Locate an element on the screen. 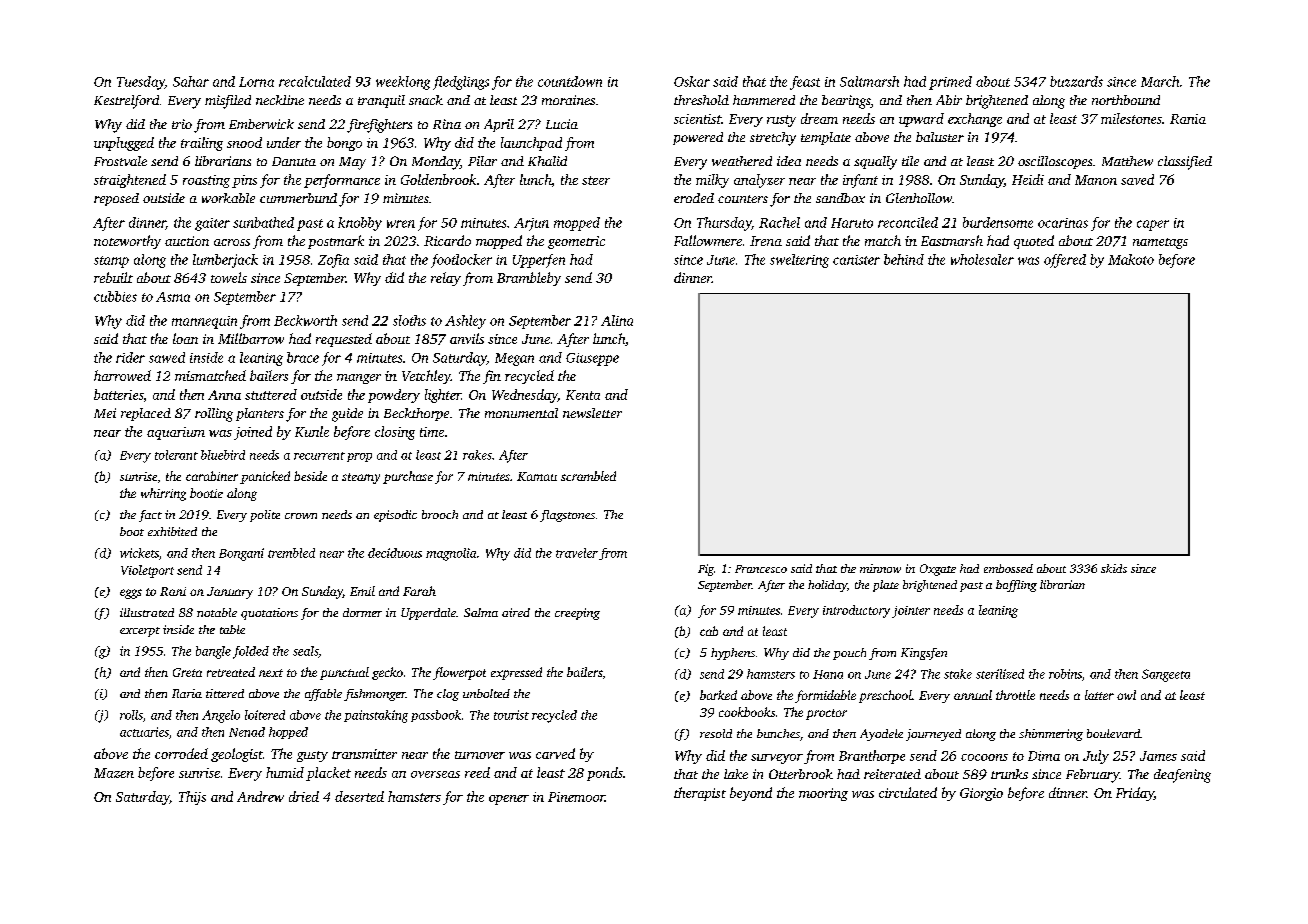 This screenshot has height=924, width=1308. recalculated is located at coordinates (315, 81).
